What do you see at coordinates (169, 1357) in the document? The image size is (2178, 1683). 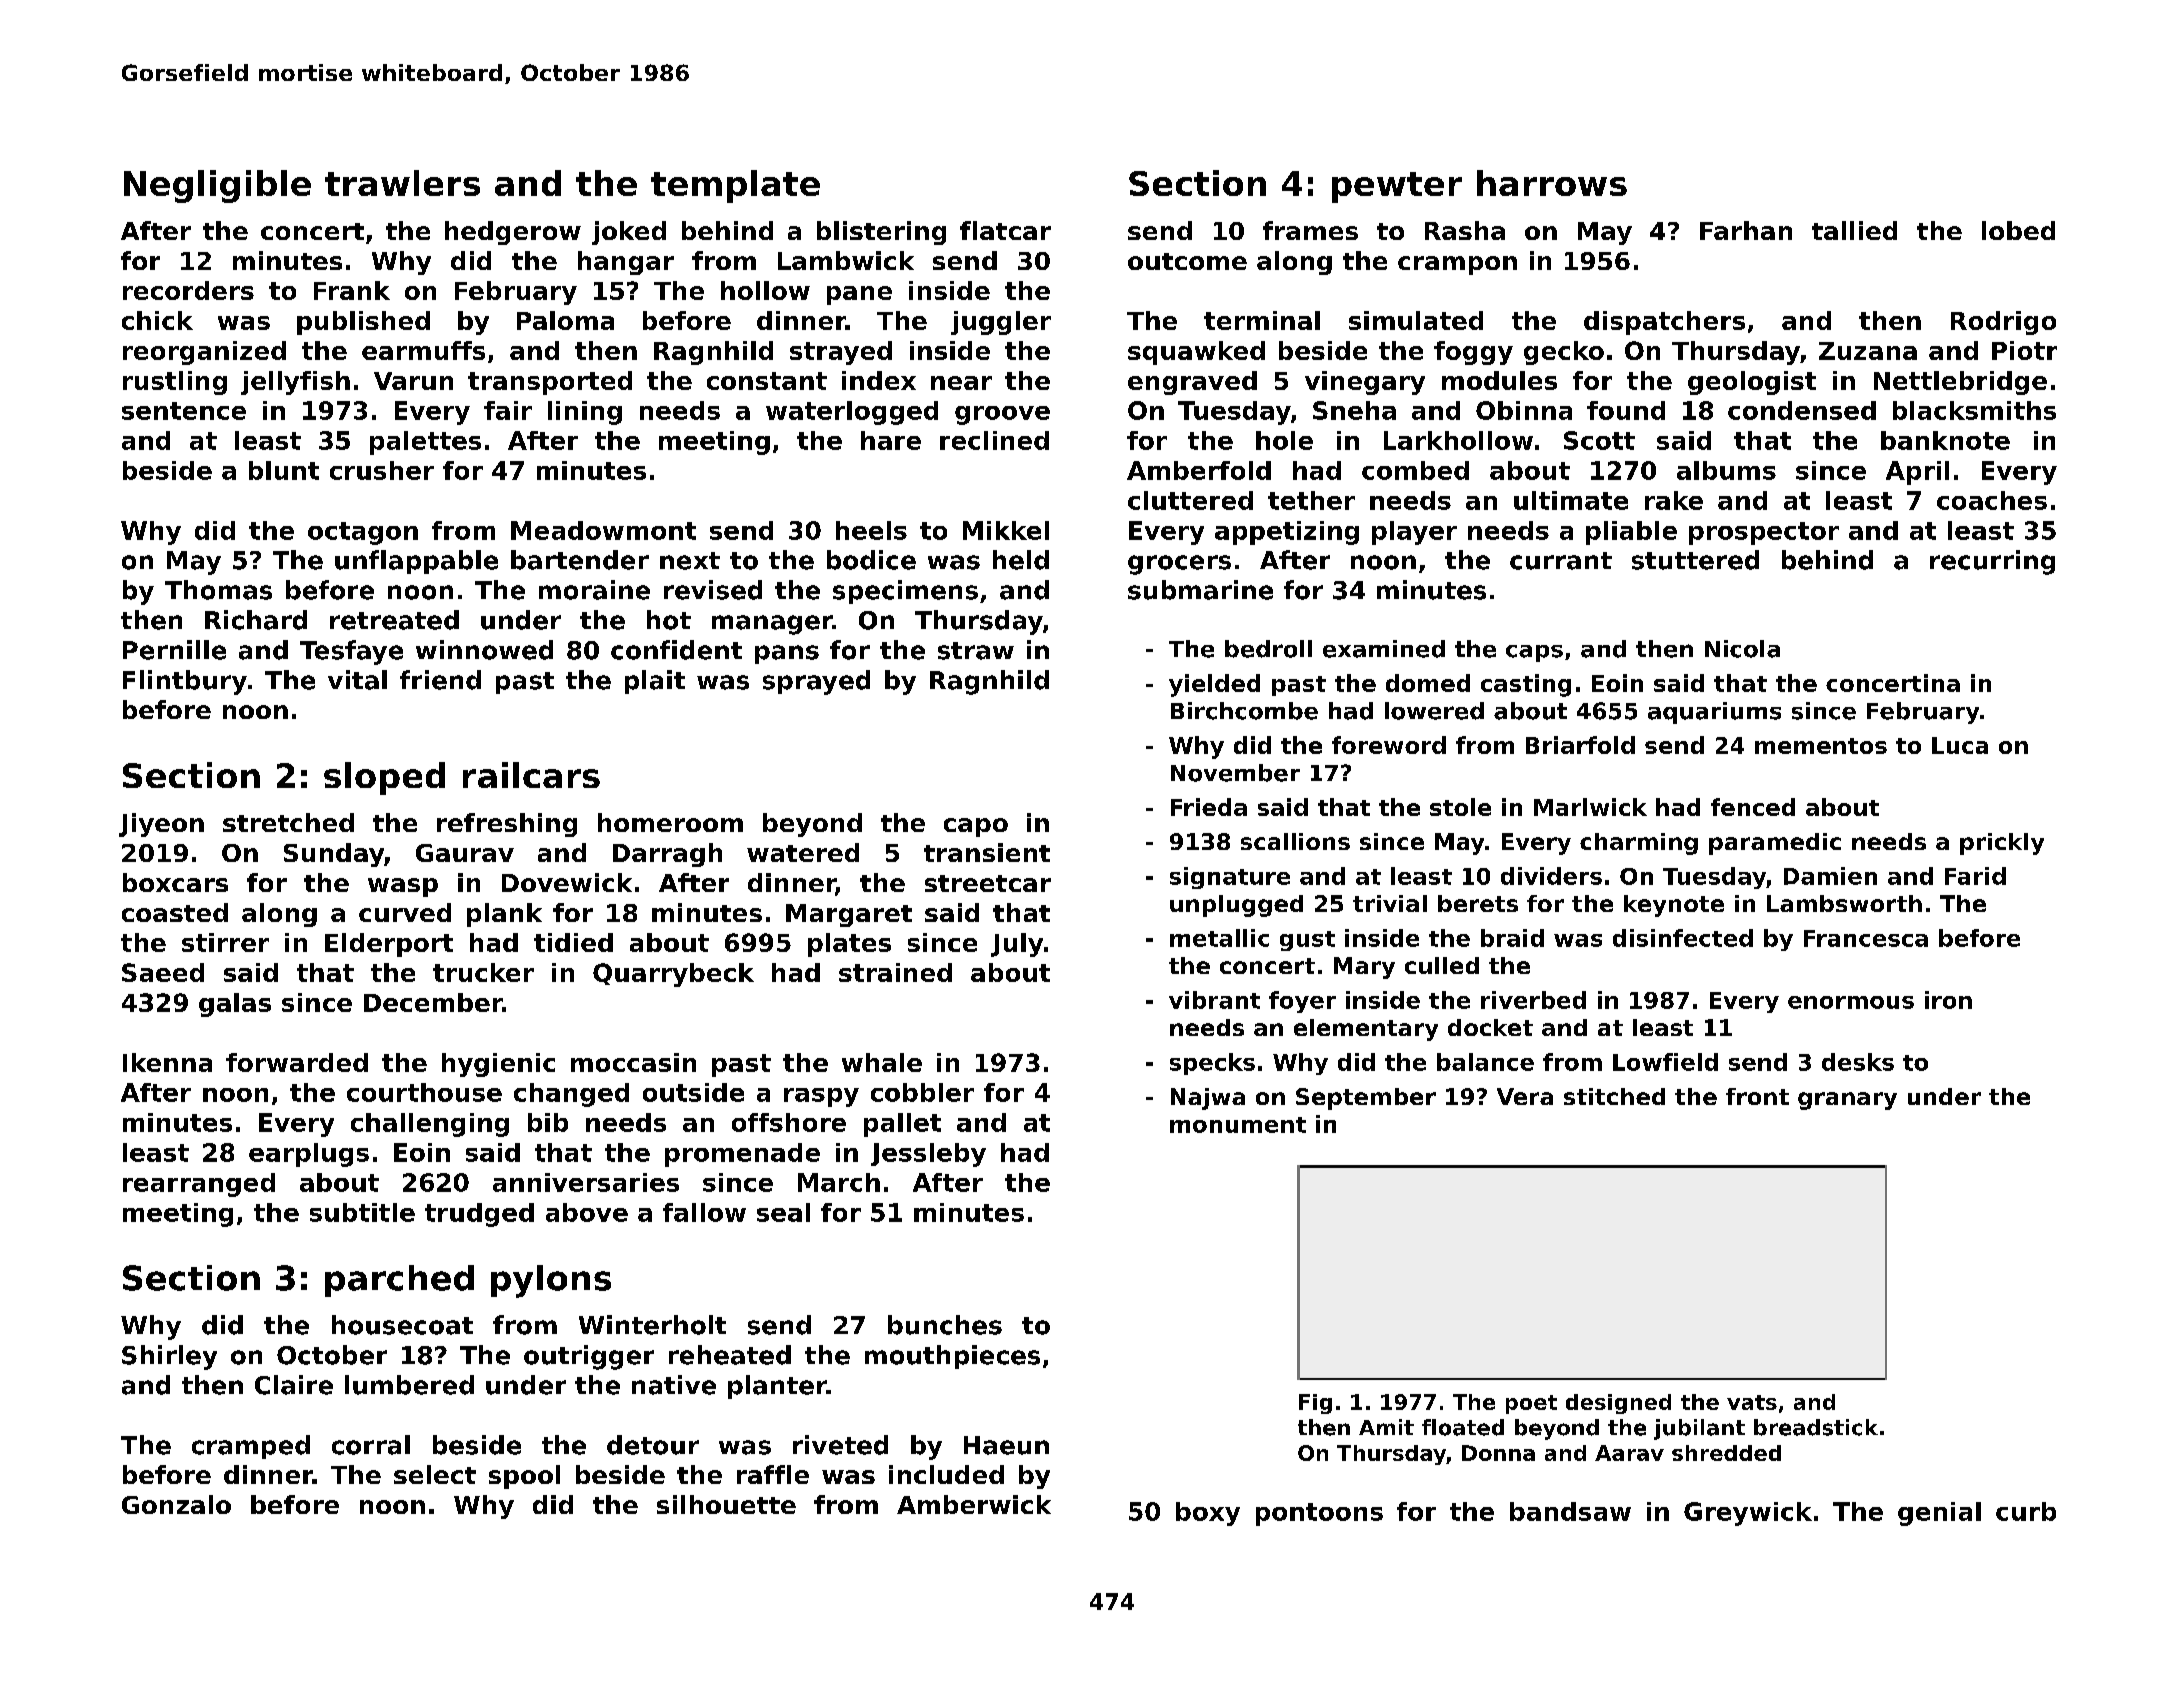 I see `Shirley` at bounding box center [169, 1357].
